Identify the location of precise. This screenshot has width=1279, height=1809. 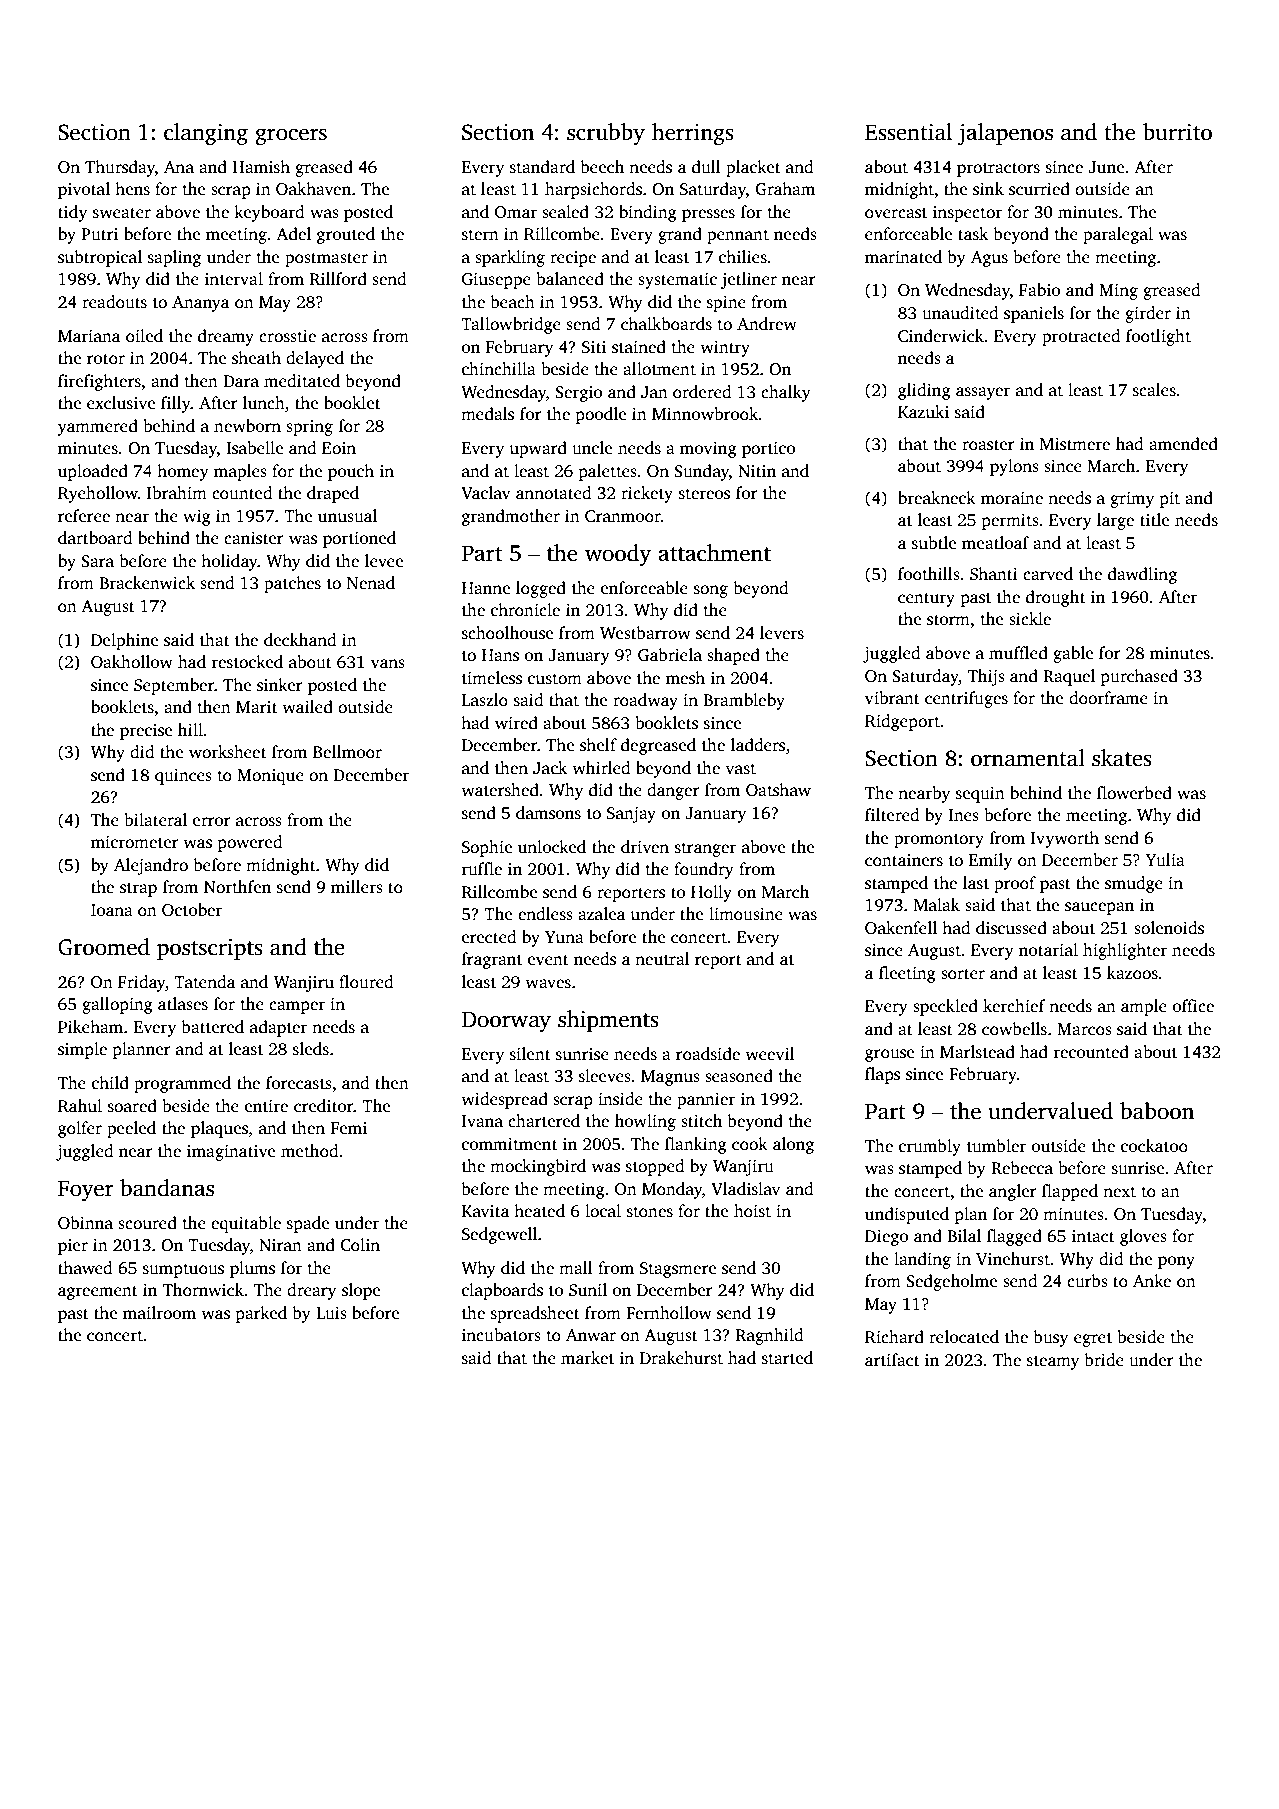
(146, 732).
